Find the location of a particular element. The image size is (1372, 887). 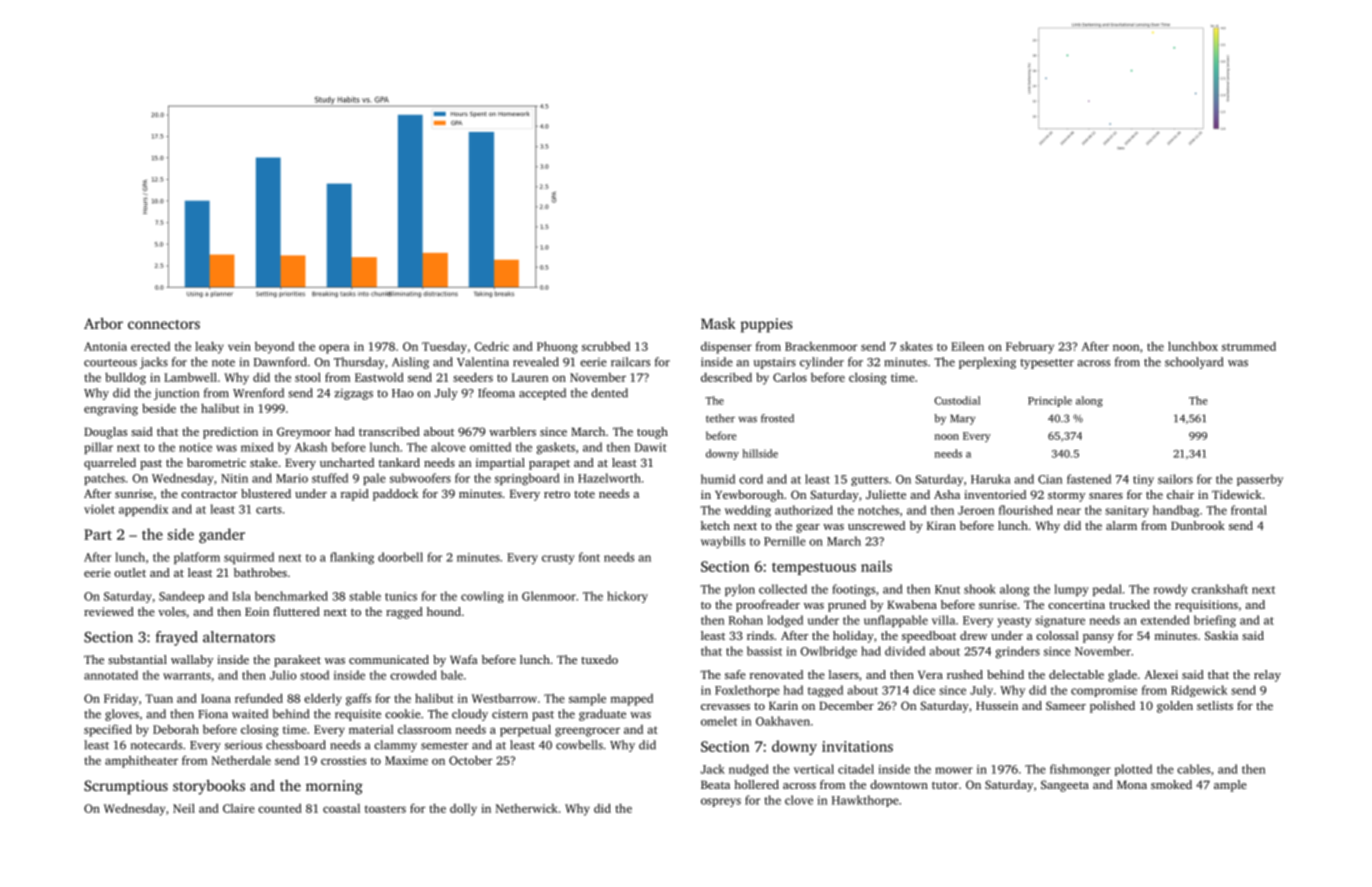

Principle is located at coordinates (1050, 401).
